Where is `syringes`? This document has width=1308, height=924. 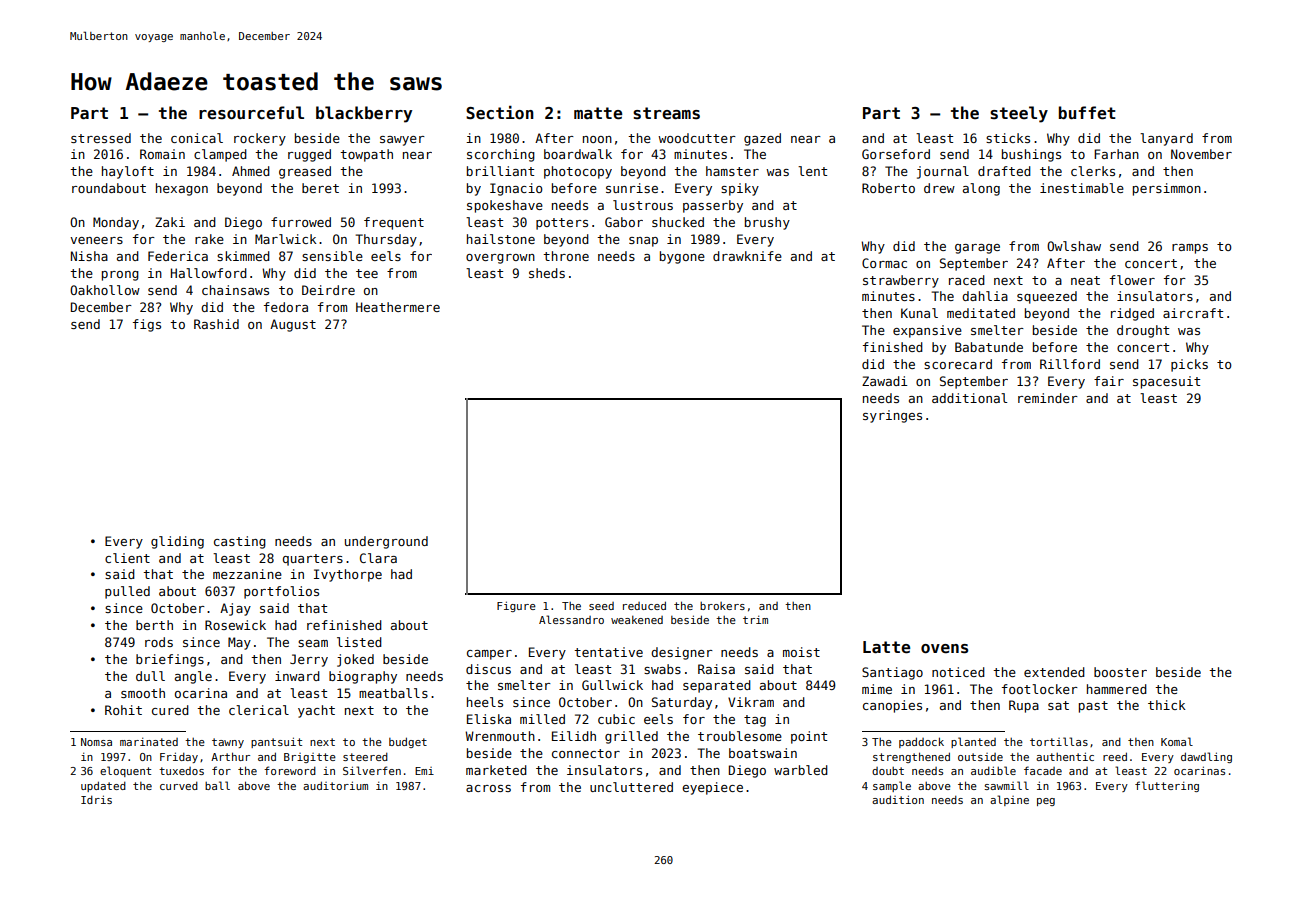
syringes is located at coordinates (892, 416).
